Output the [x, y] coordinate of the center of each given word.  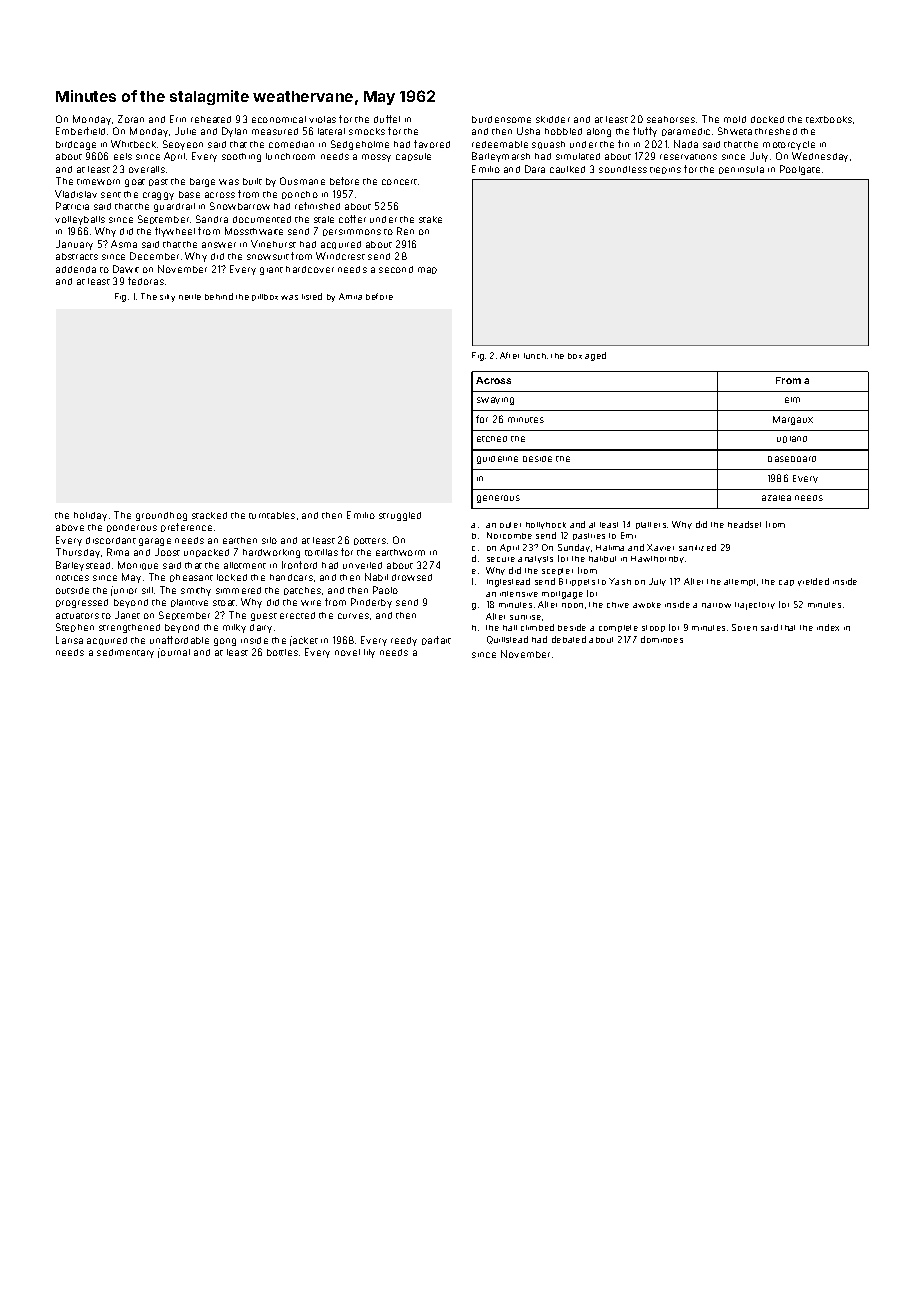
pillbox [265, 297]
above [70, 527]
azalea [776, 498]
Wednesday [820, 157]
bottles [282, 652]
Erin [178, 119]
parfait [436, 640]
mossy [376, 158]
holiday [90, 516]
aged [595, 356]
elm [792, 400]
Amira [350, 296]
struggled [400, 516]
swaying [495, 401]
